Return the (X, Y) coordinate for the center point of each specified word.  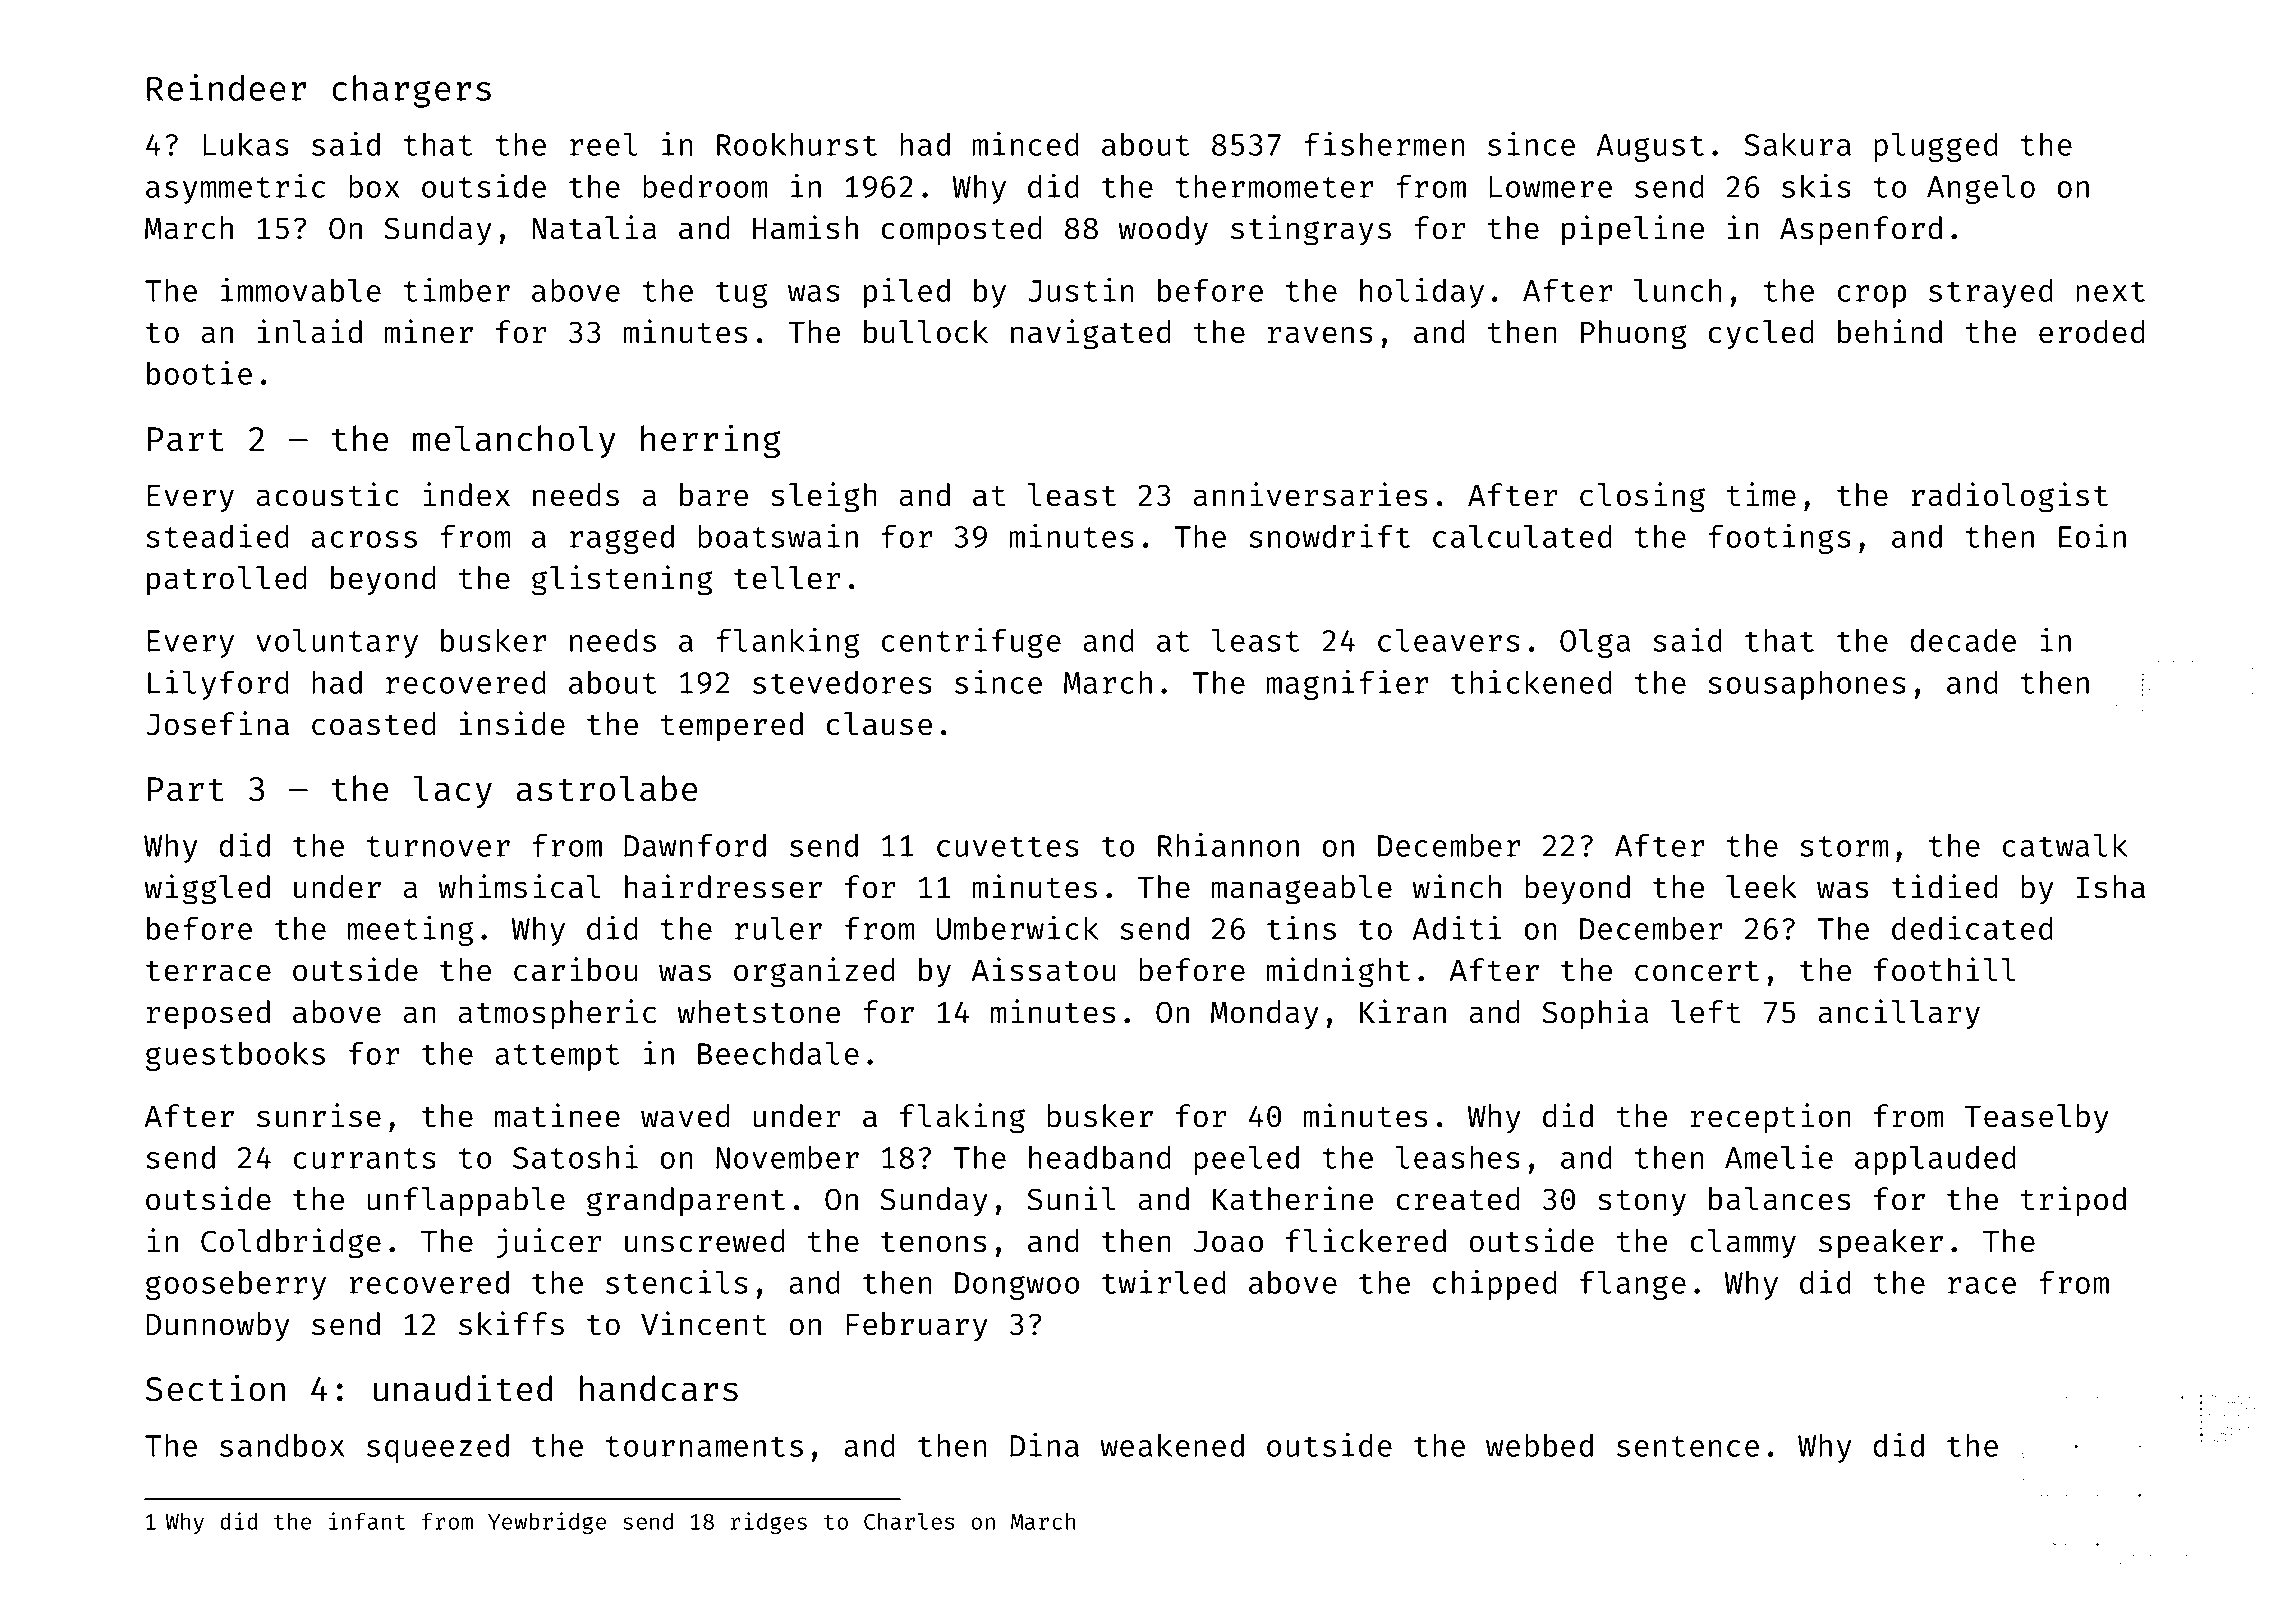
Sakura (1797, 144)
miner (428, 331)
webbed (1539, 1445)
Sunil (1071, 1198)
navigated (1091, 334)
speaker (1881, 1244)
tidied (1945, 886)
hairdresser (723, 886)
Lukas (246, 144)
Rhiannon (1228, 845)
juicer (548, 1243)
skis (1816, 186)
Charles (909, 1521)
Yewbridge (547, 1523)
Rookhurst (797, 144)
